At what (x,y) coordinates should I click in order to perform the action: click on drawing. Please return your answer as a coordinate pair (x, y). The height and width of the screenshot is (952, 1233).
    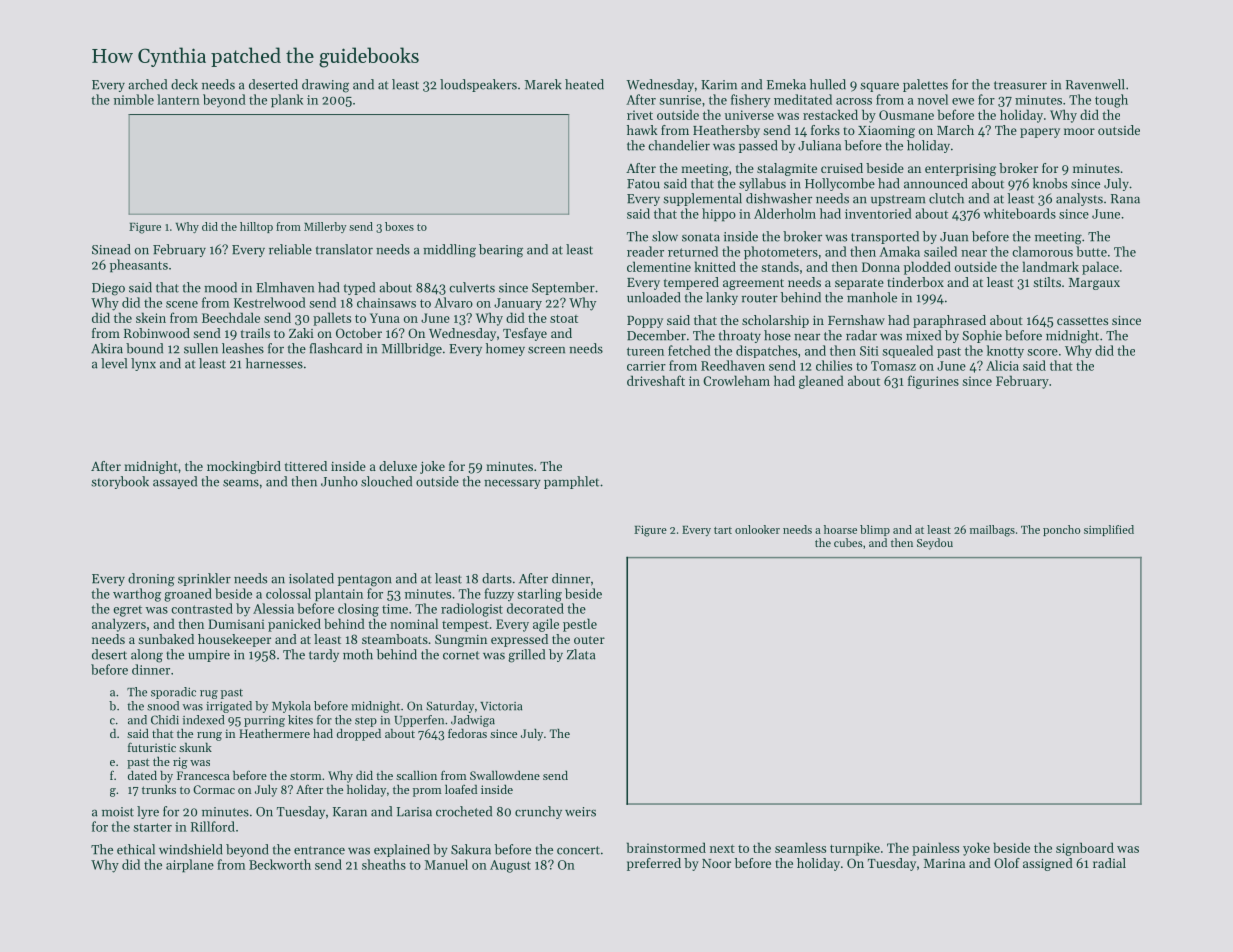
    Looking at the image, I should click on (325, 86).
